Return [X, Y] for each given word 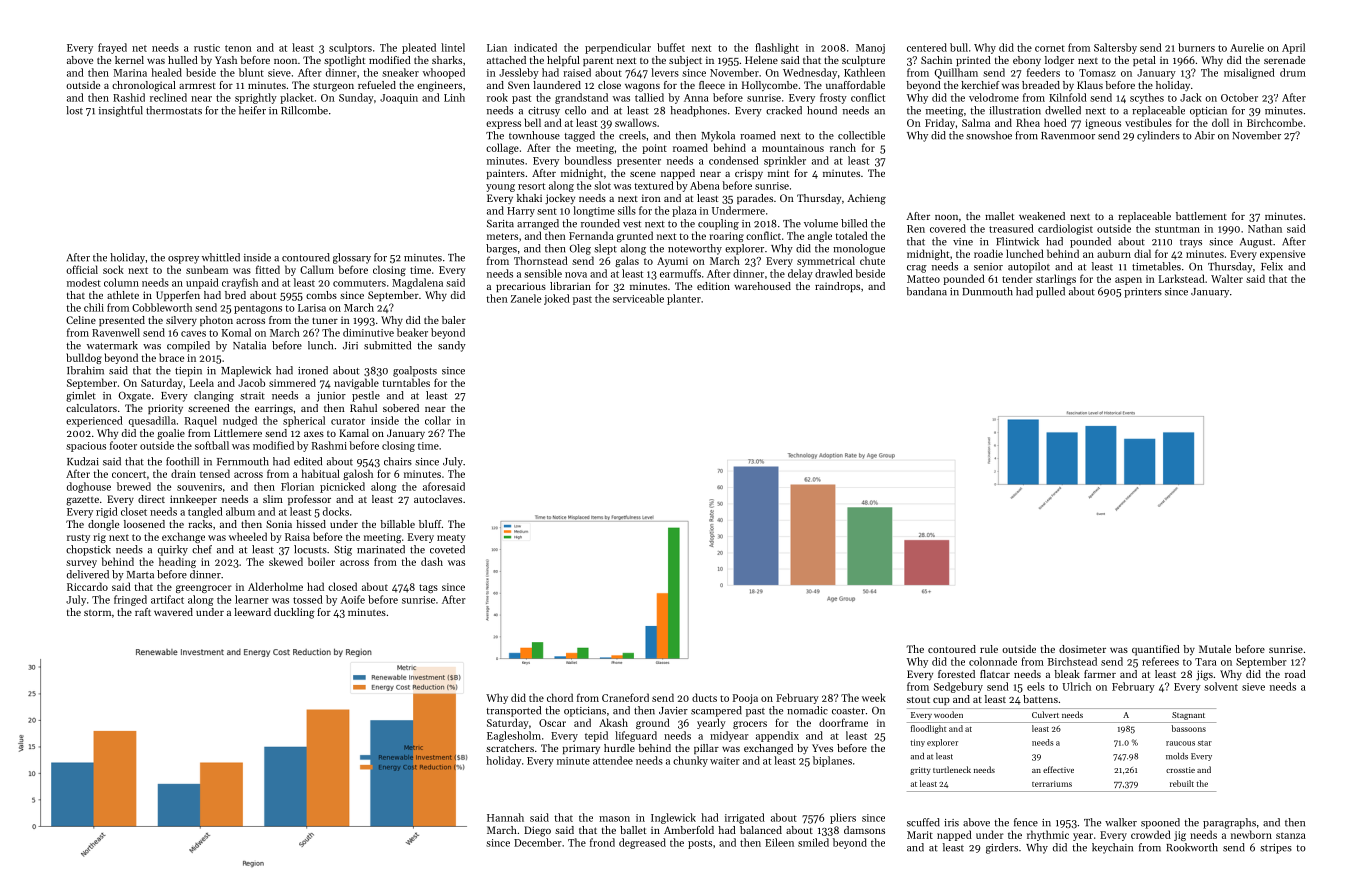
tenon [238, 48]
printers [1143, 293]
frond [602, 842]
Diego [537, 831]
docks [336, 511]
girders [1002, 848]
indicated [535, 47]
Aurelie [1247, 47]
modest [84, 282]
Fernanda [591, 235]
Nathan [1265, 228]
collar [438, 420]
